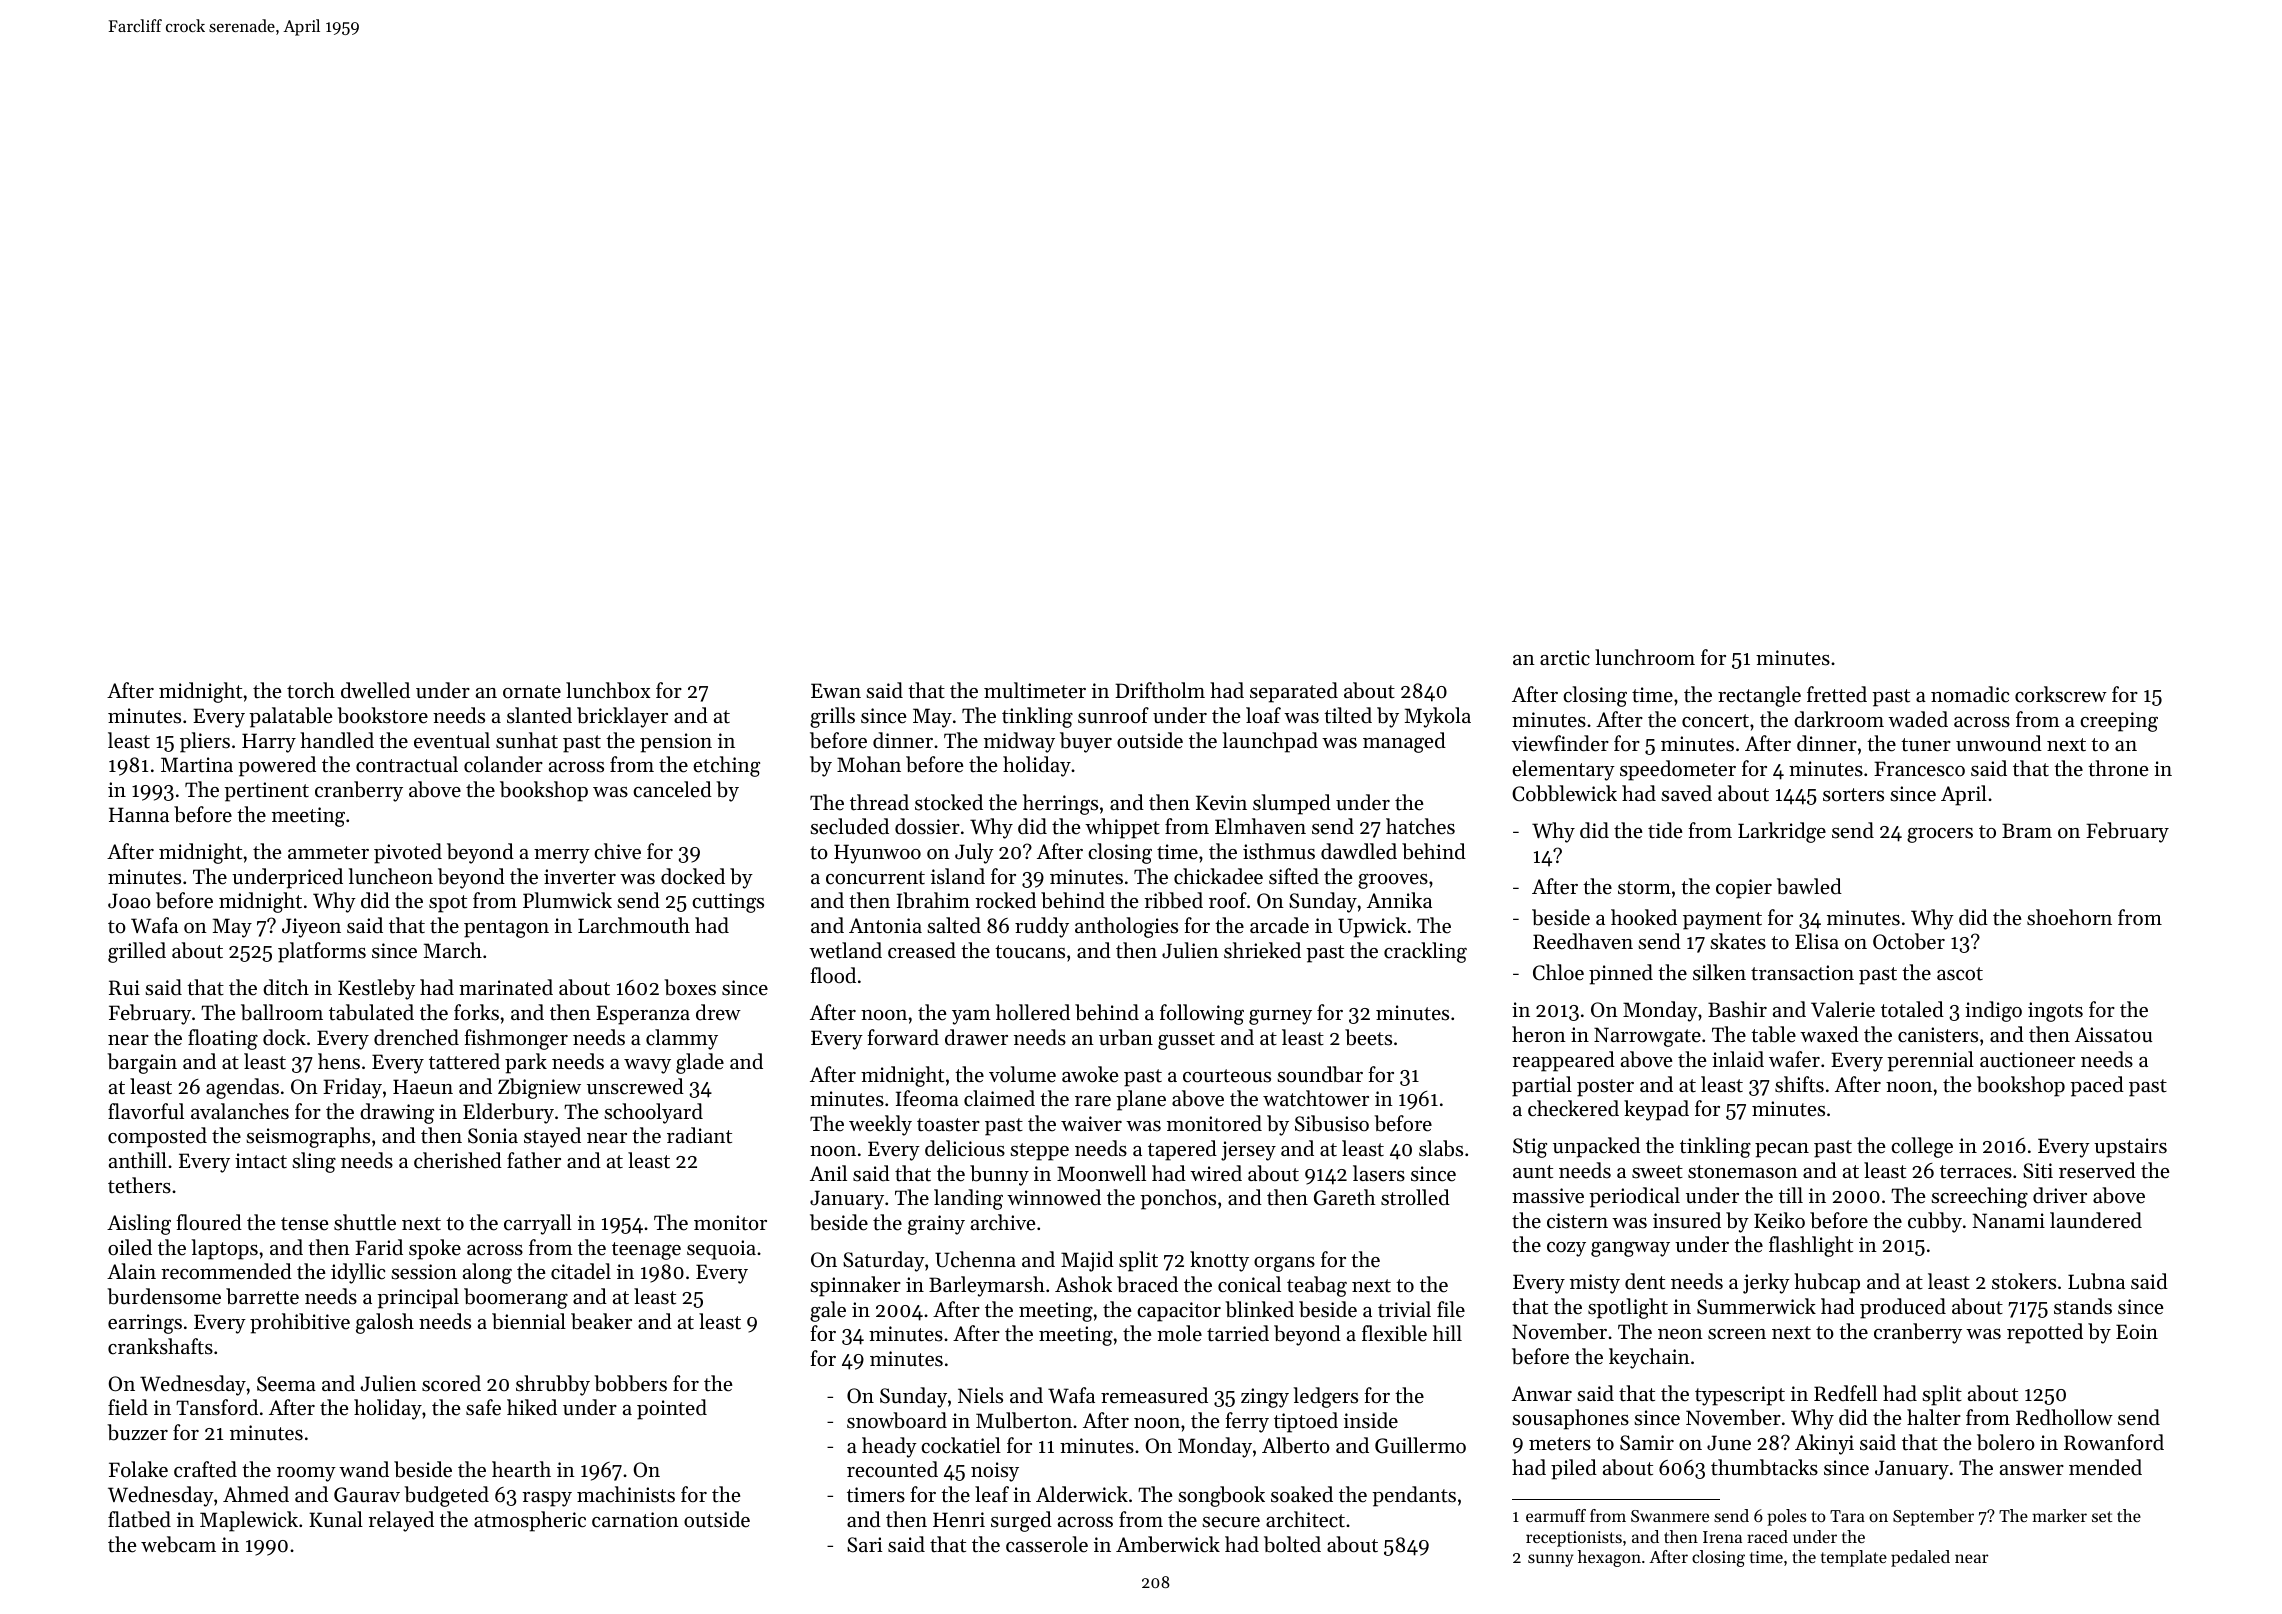 Image resolution: width=2282 pixels, height=1614 pixels. What do you see at coordinates (1393, 881) in the image?
I see `grooves` at bounding box center [1393, 881].
